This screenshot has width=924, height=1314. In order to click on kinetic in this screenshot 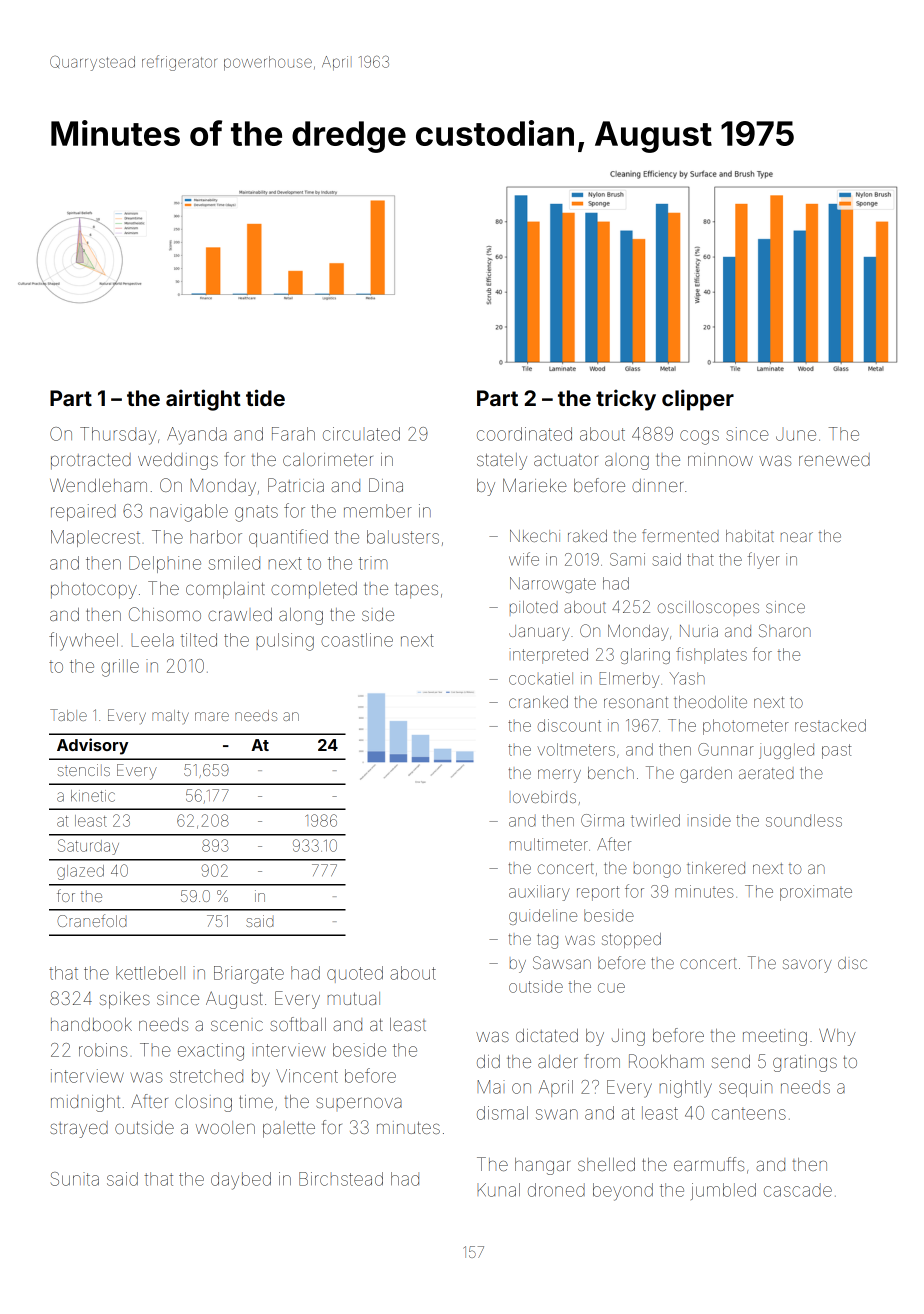, I will do `click(93, 796)`.
